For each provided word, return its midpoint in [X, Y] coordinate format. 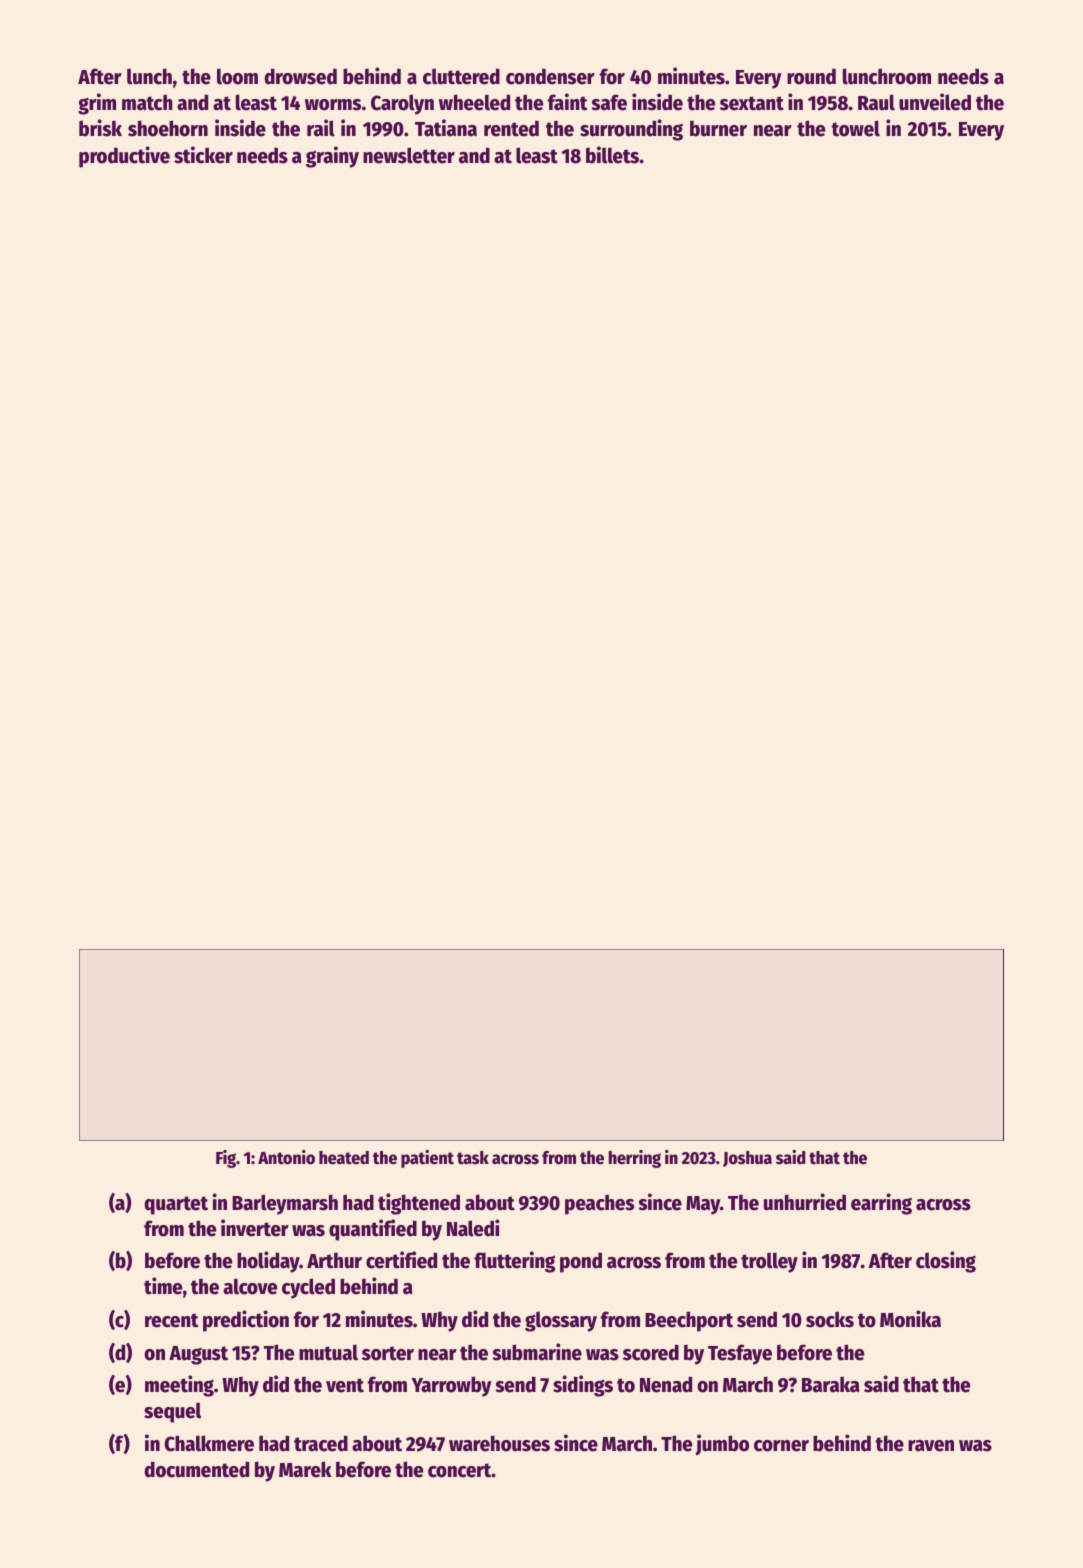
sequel [172, 1412]
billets [612, 155]
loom [237, 76]
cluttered [461, 76]
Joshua [747, 1159]
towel [855, 128]
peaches [599, 1204]
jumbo [722, 1445]
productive [124, 157]
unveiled [935, 102]
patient [427, 1159]
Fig [226, 1159]
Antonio [286, 1157]
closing [946, 1262]
